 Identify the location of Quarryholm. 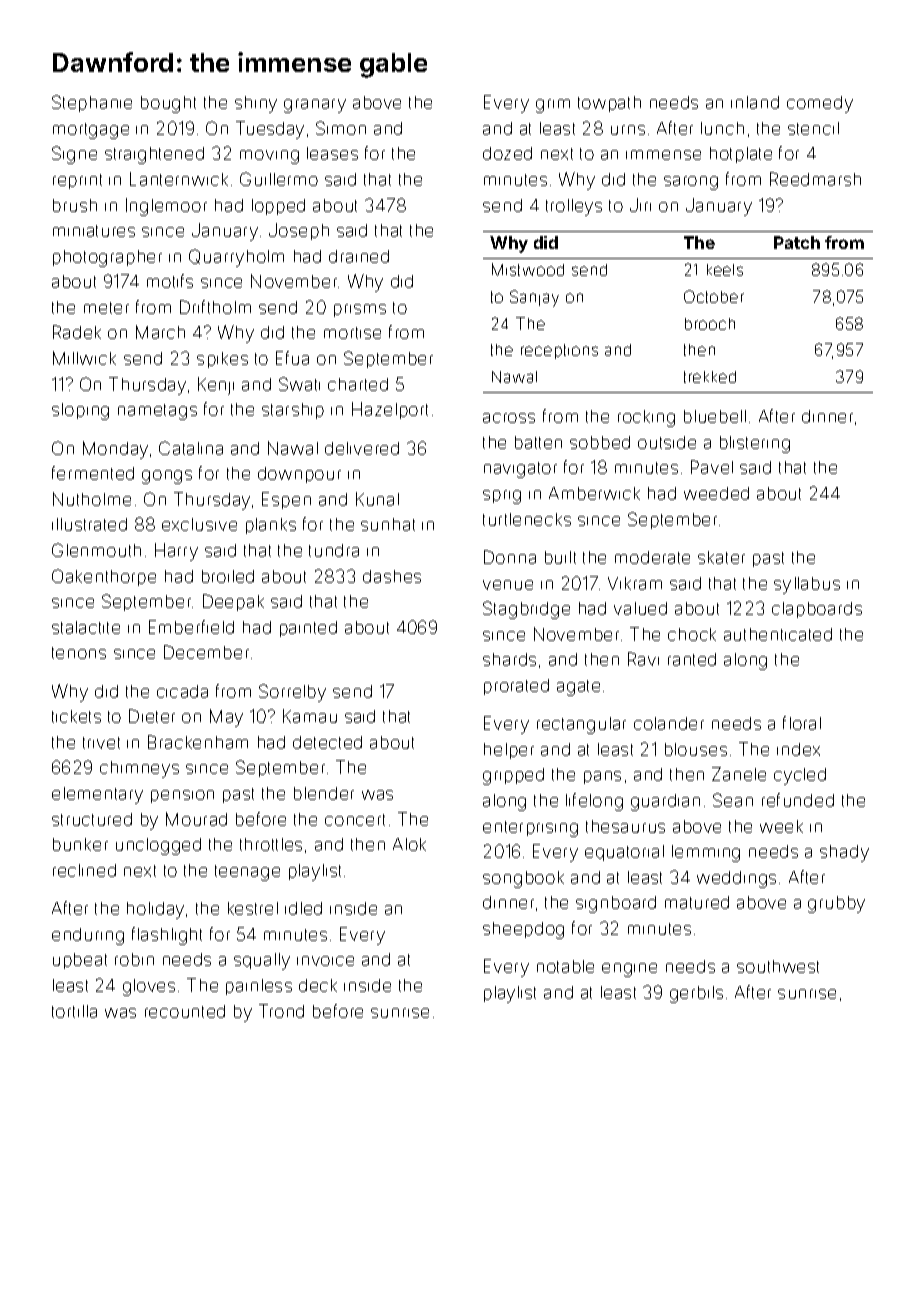
(236, 258).
